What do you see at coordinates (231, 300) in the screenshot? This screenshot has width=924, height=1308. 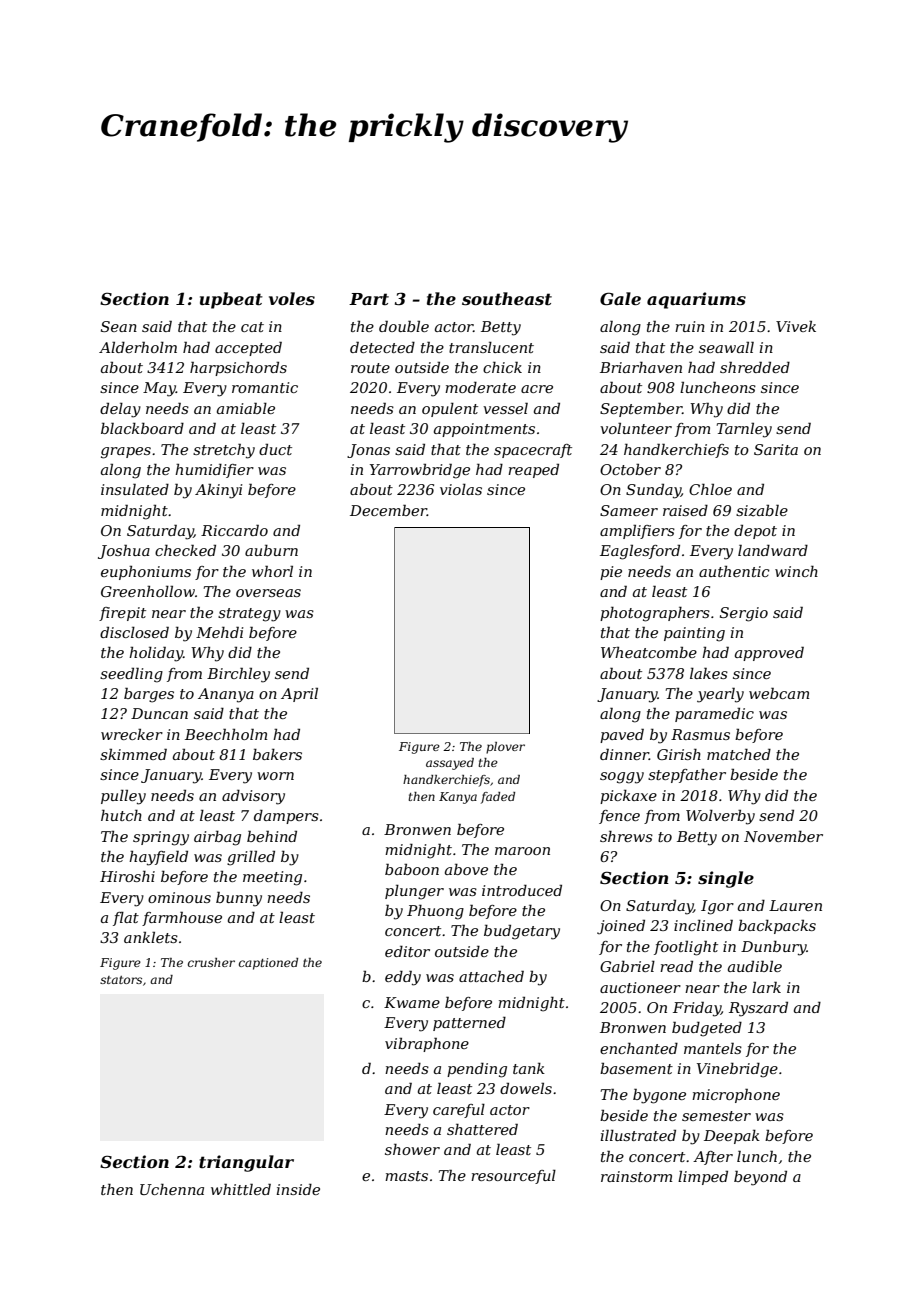 I see `upbeat` at bounding box center [231, 300].
